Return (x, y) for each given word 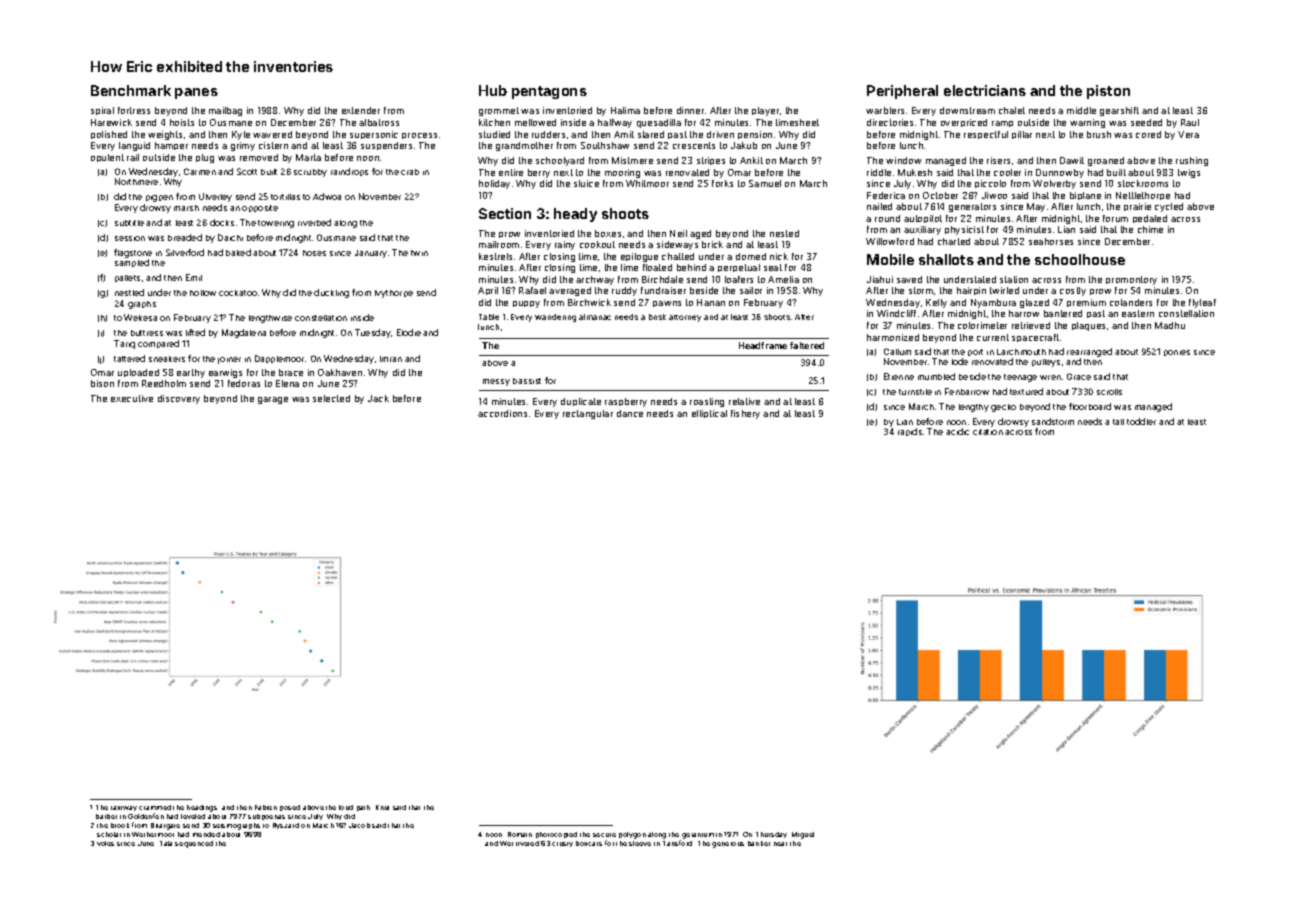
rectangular (588, 414)
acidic (957, 431)
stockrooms (1143, 183)
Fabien (266, 807)
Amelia (783, 279)
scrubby (310, 173)
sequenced (194, 844)
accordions (502, 413)
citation (988, 432)
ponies (1177, 353)
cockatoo (238, 293)
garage (273, 400)
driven (720, 134)
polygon (632, 835)
